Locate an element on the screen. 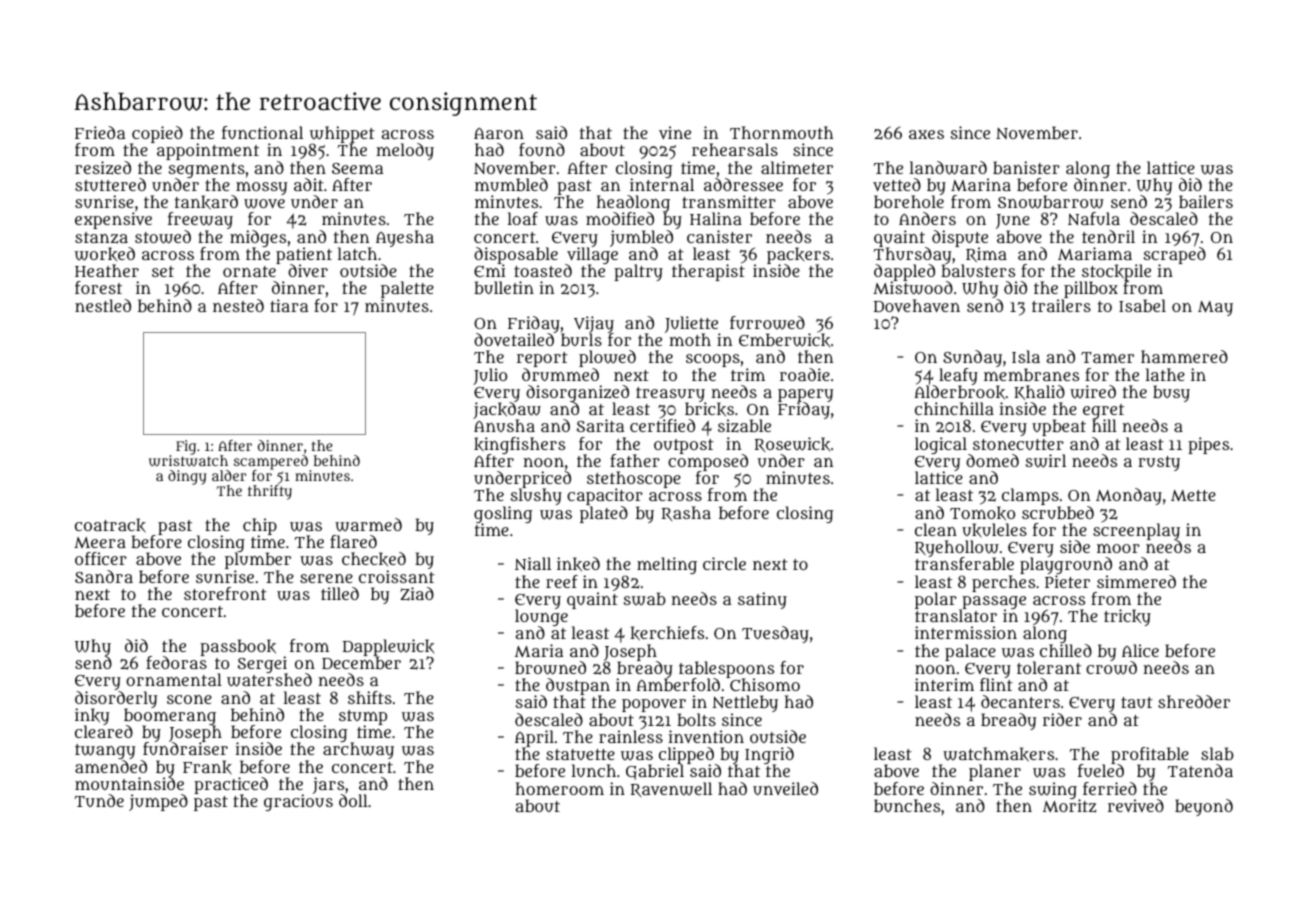 Image resolution: width=1308 pixels, height=924 pixels. slushy is located at coordinates (536, 497).
